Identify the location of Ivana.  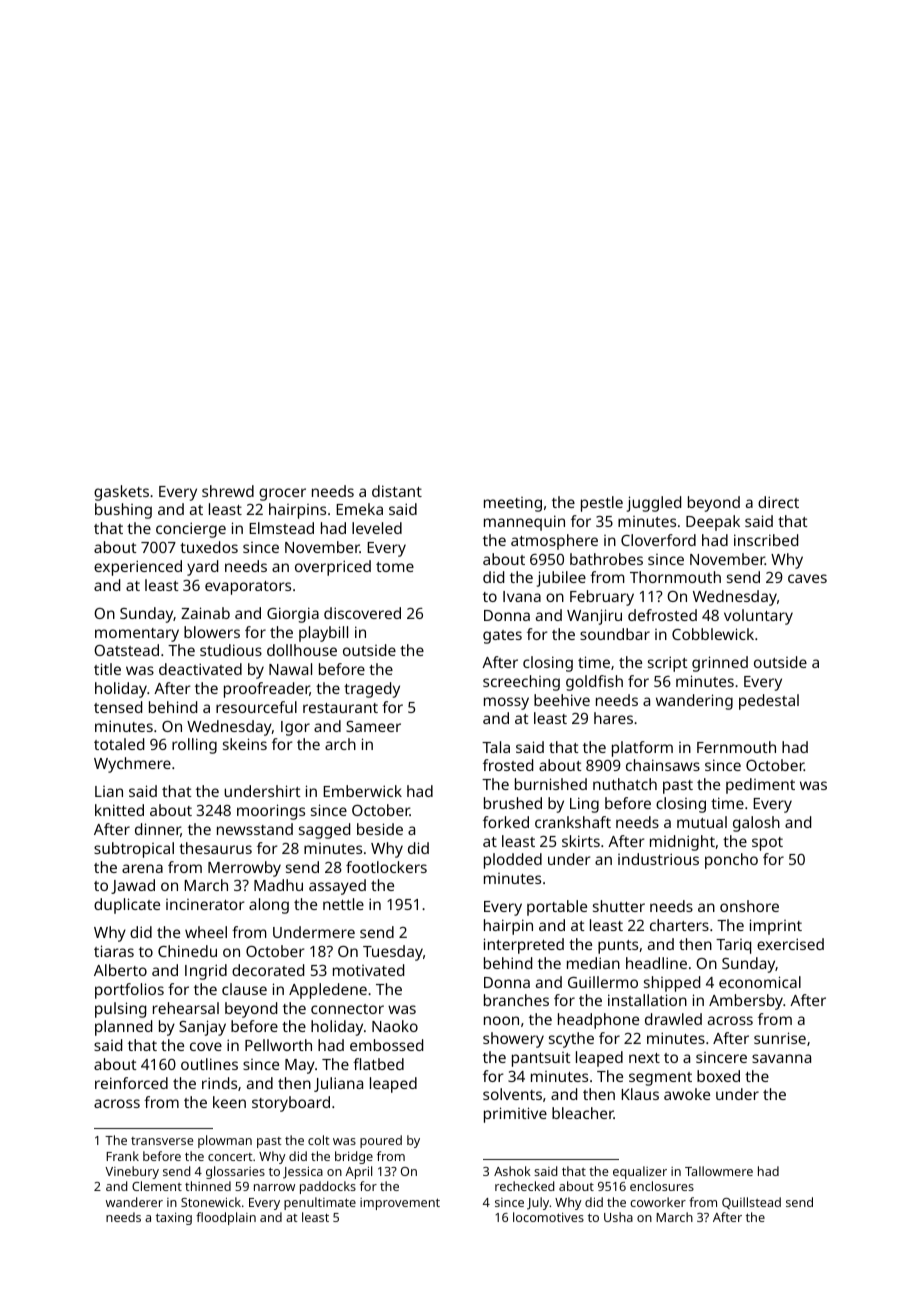
(522, 596).
